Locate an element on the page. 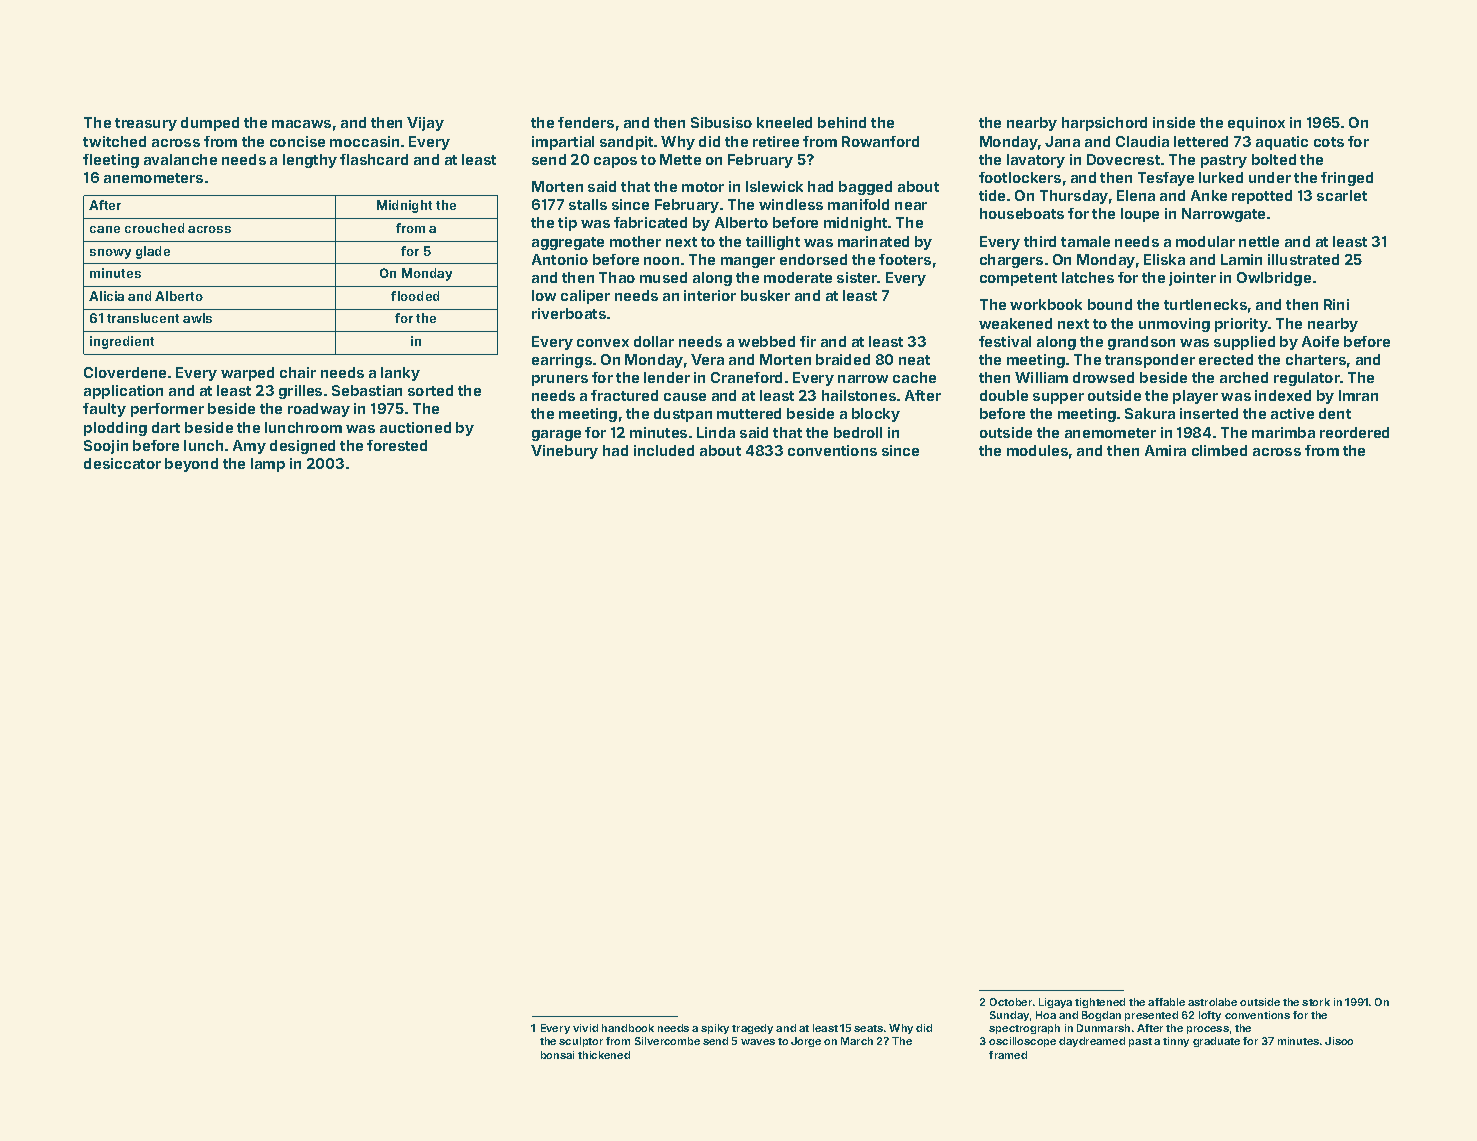 This image has height=1141, width=1477. handbook is located at coordinates (628, 1028).
